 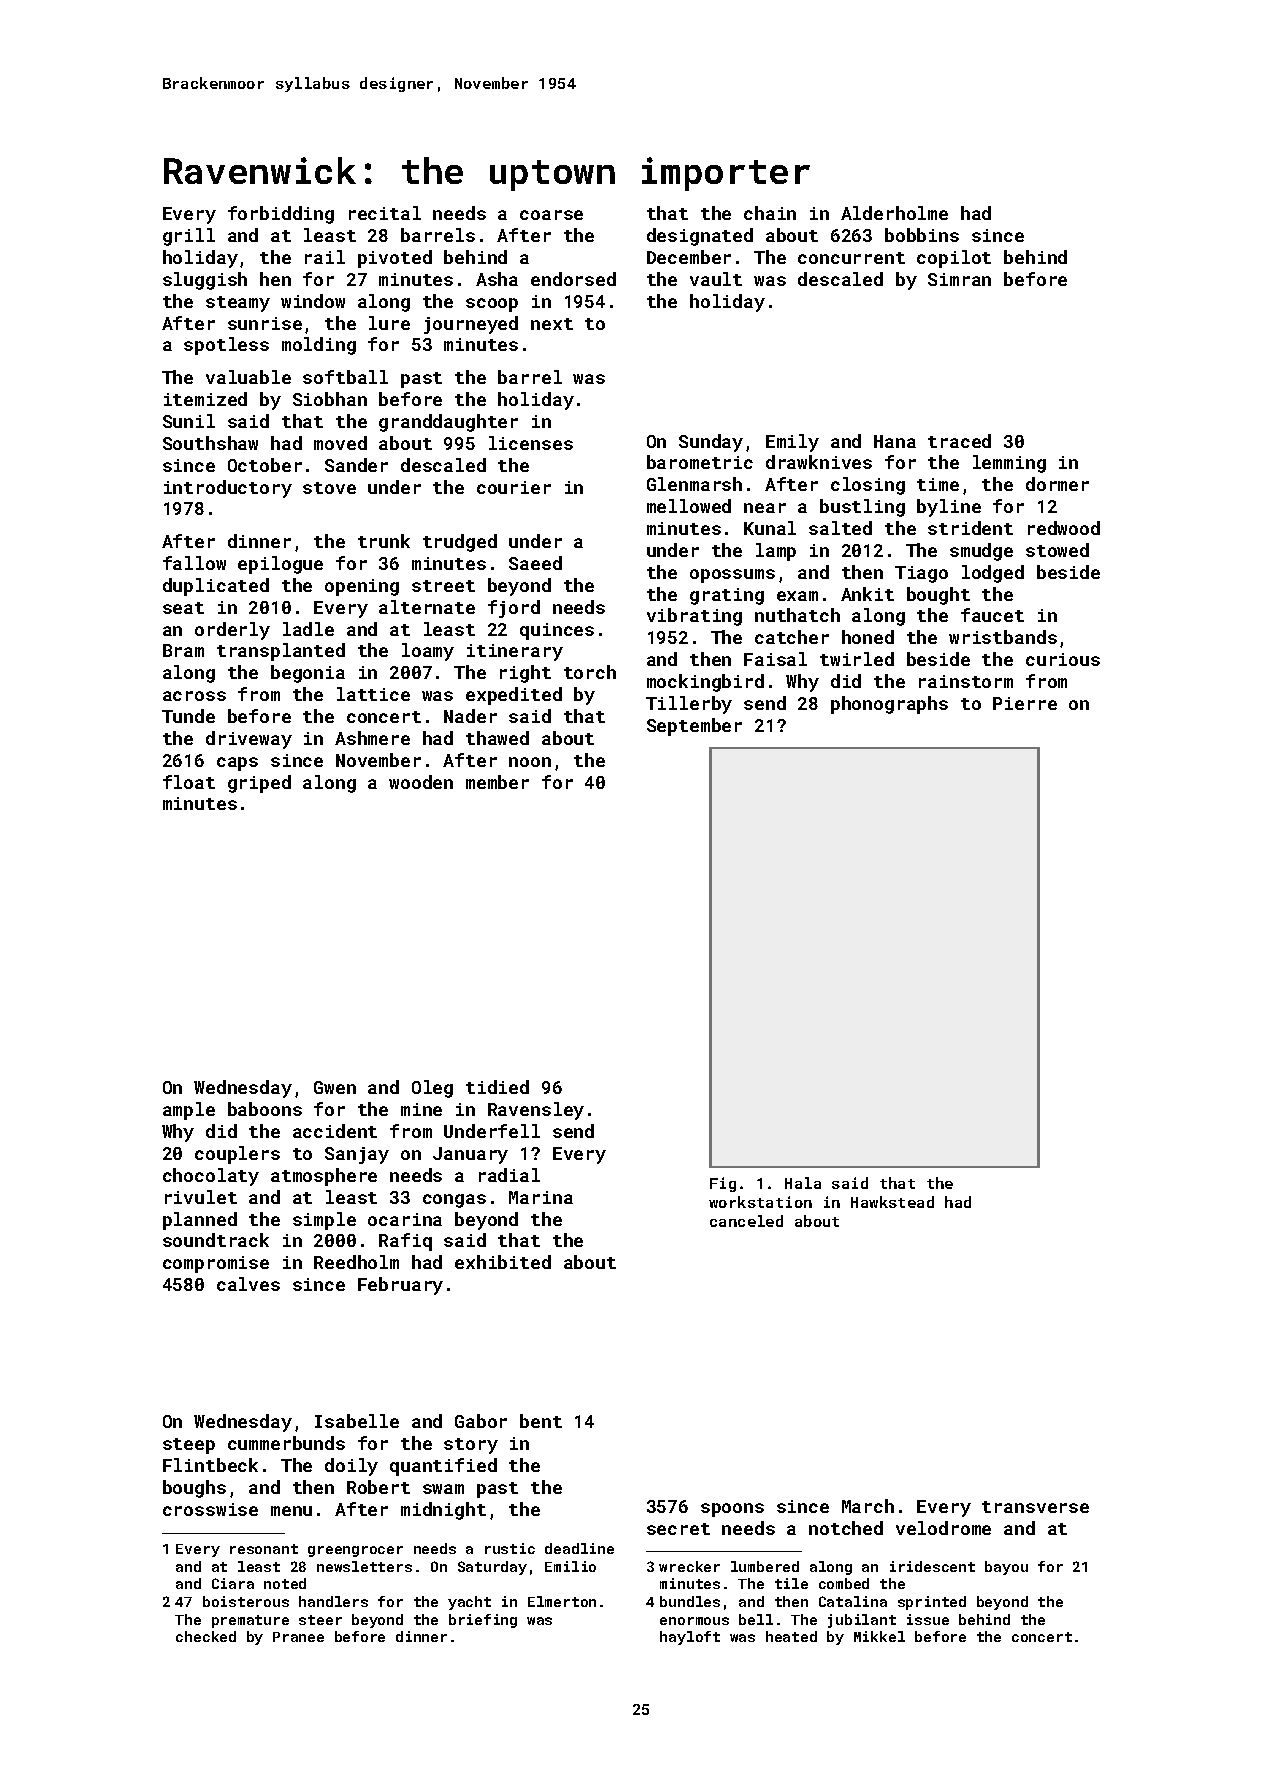 What do you see at coordinates (723, 1184) in the screenshot?
I see `Fig` at bounding box center [723, 1184].
